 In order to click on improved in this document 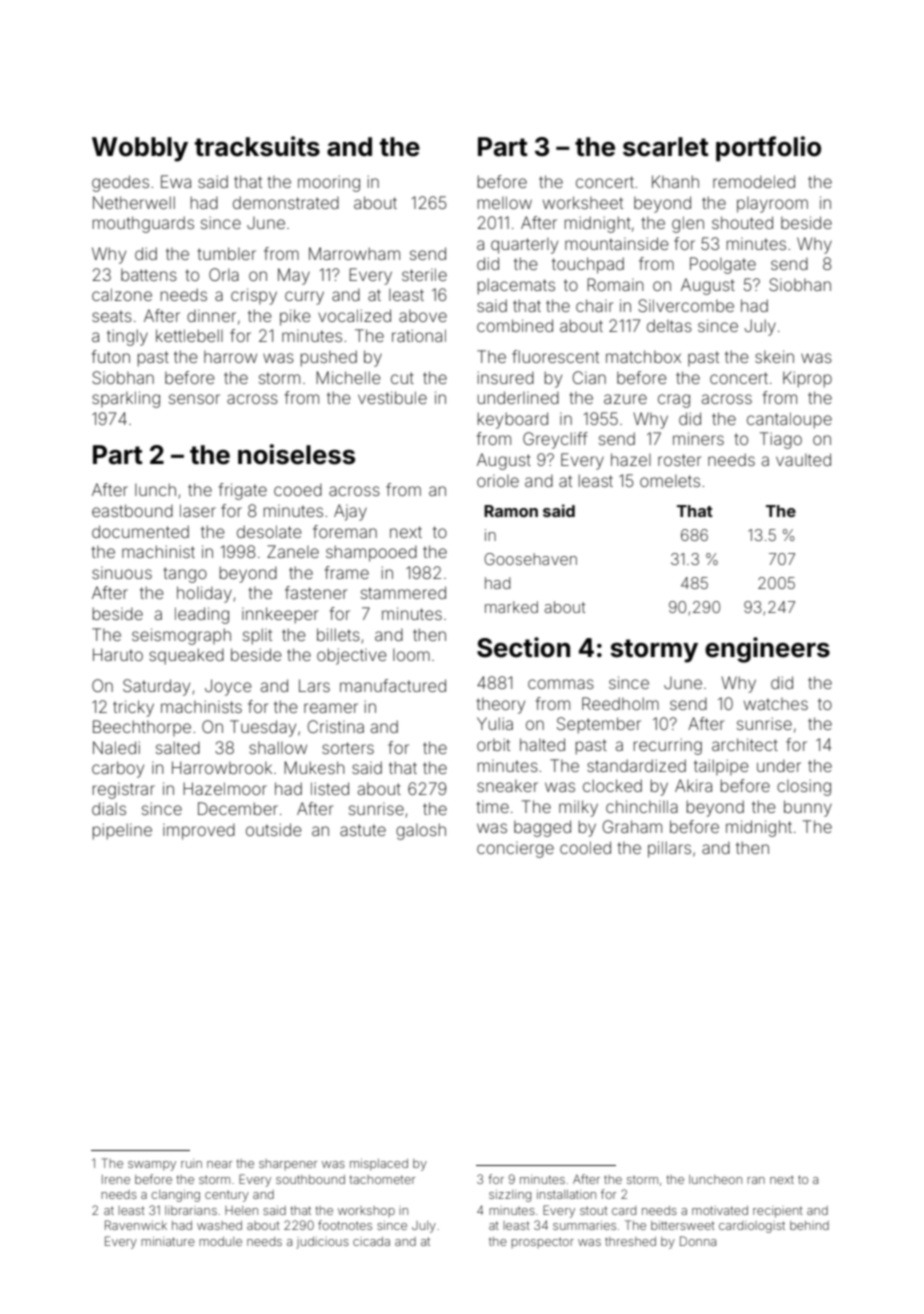, I will do `click(199, 831)`.
